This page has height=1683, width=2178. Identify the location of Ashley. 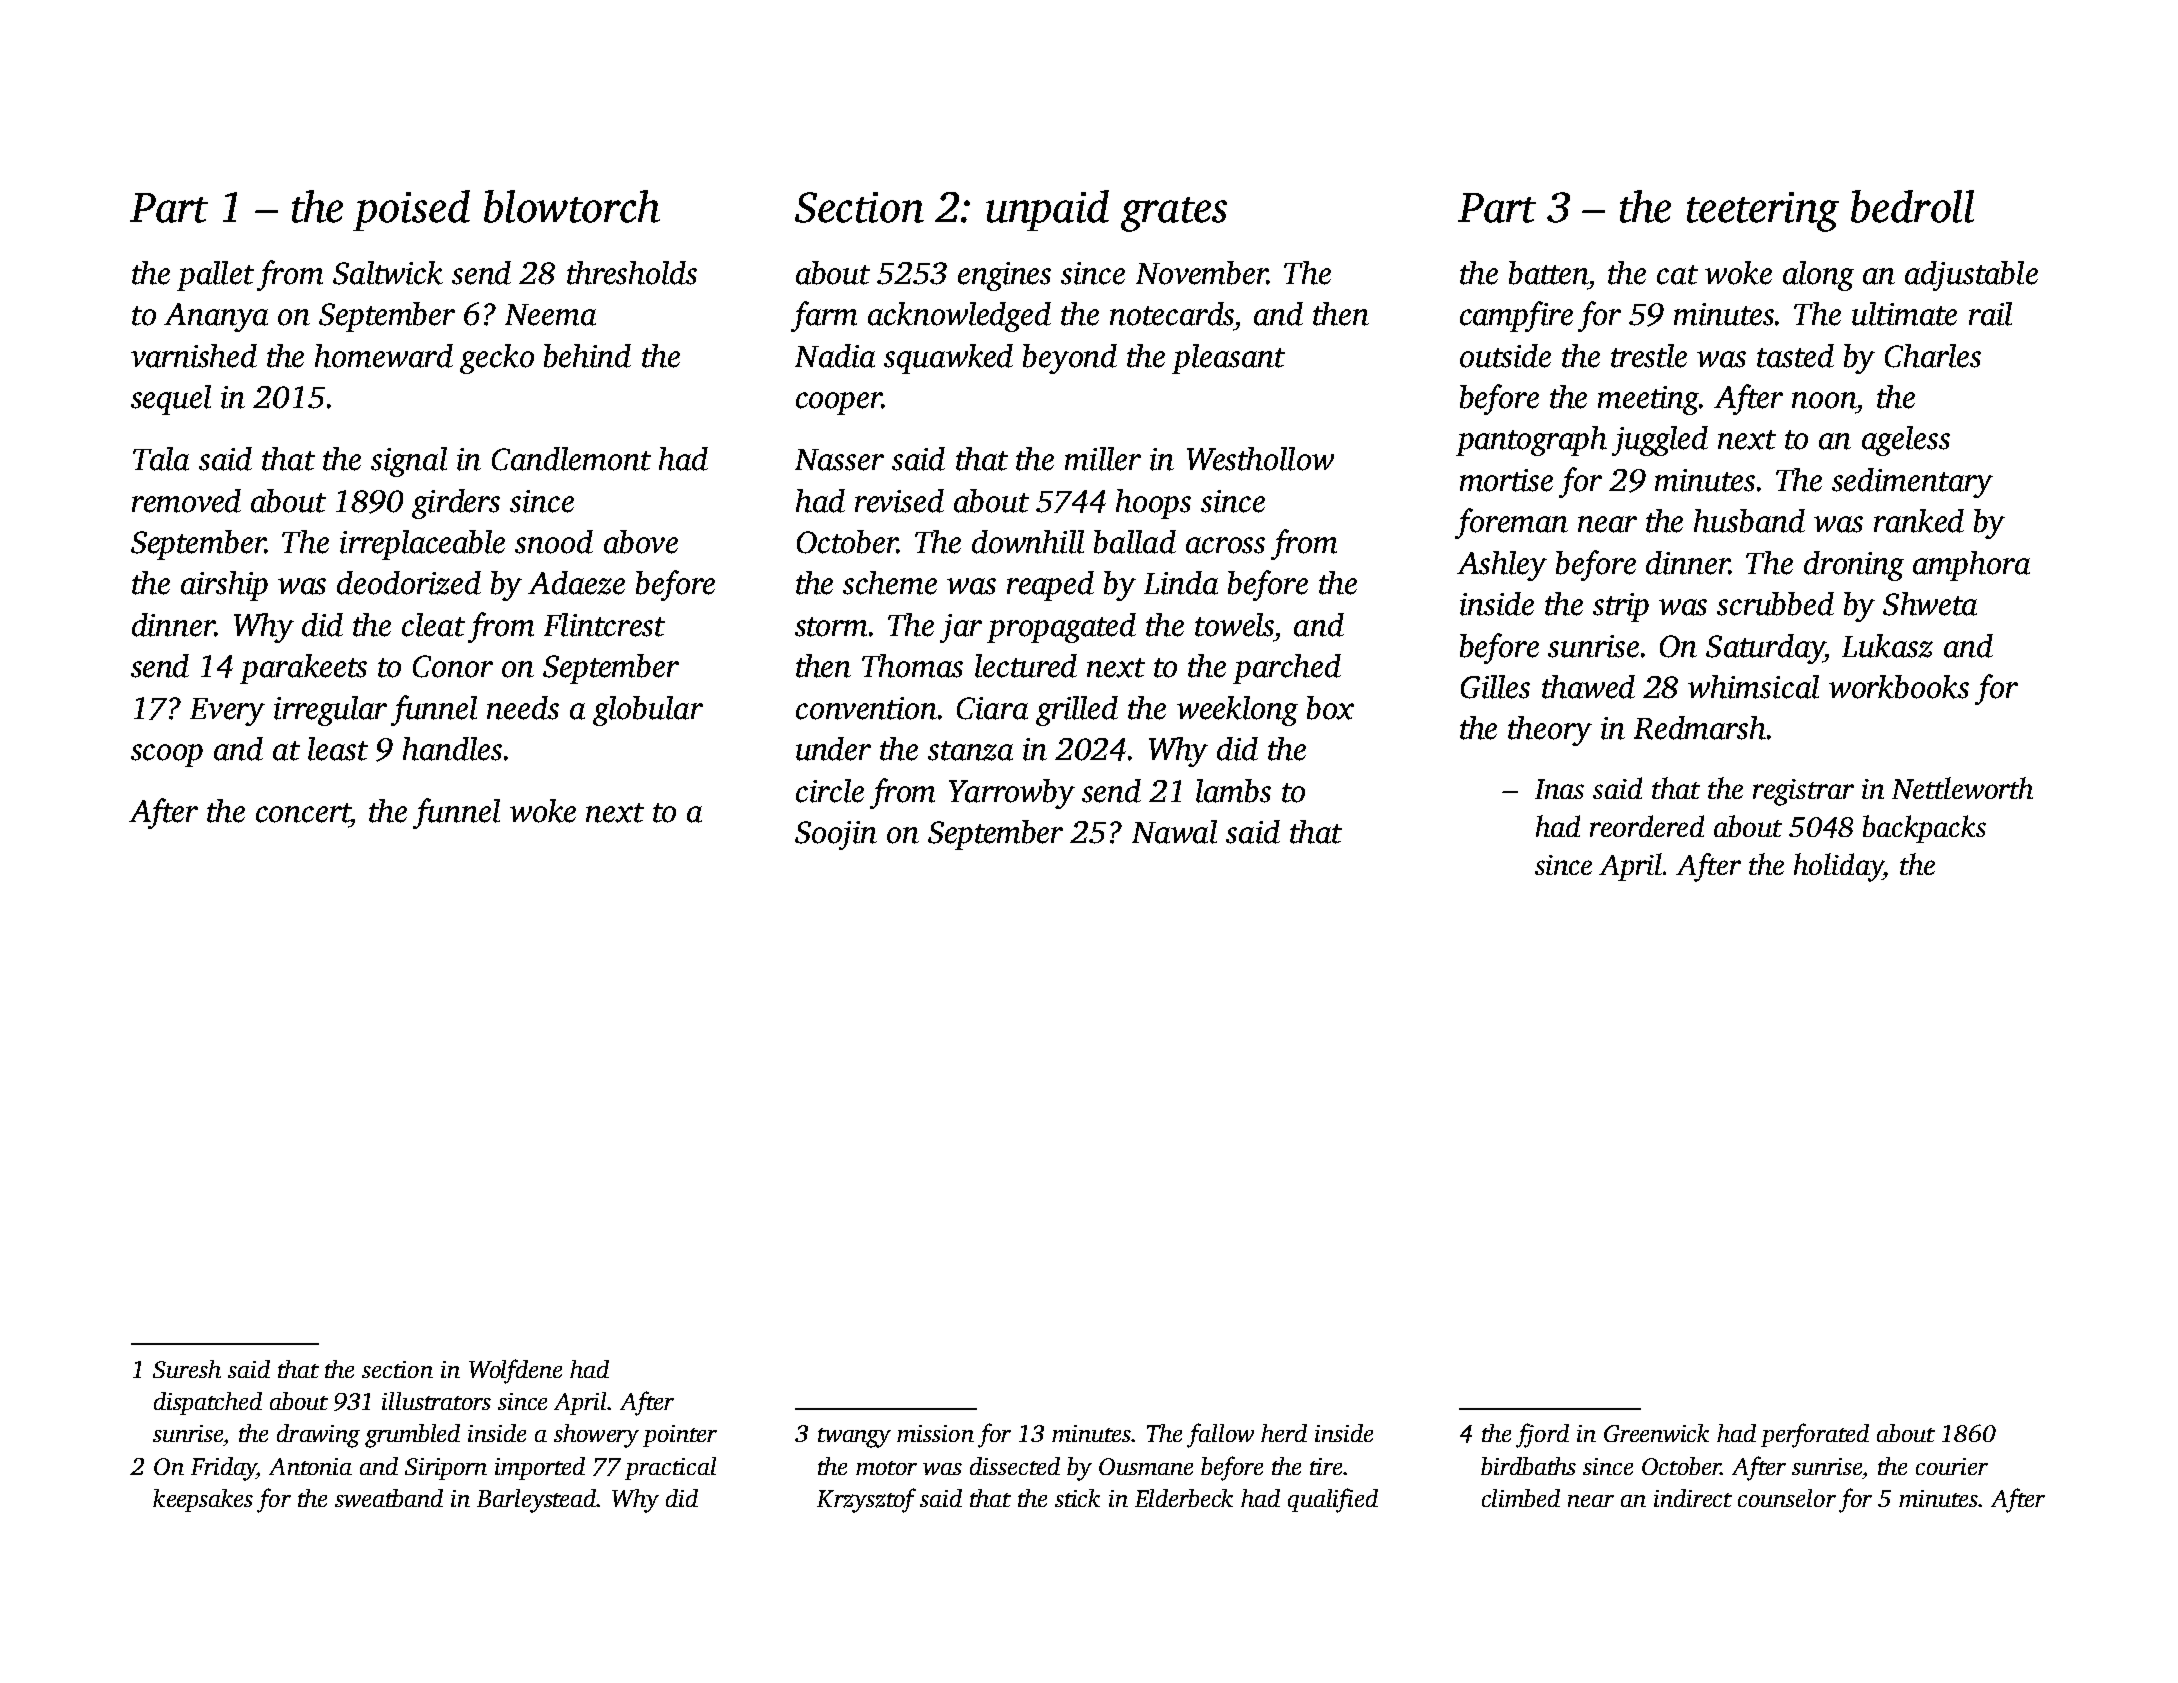
(1502, 566).
